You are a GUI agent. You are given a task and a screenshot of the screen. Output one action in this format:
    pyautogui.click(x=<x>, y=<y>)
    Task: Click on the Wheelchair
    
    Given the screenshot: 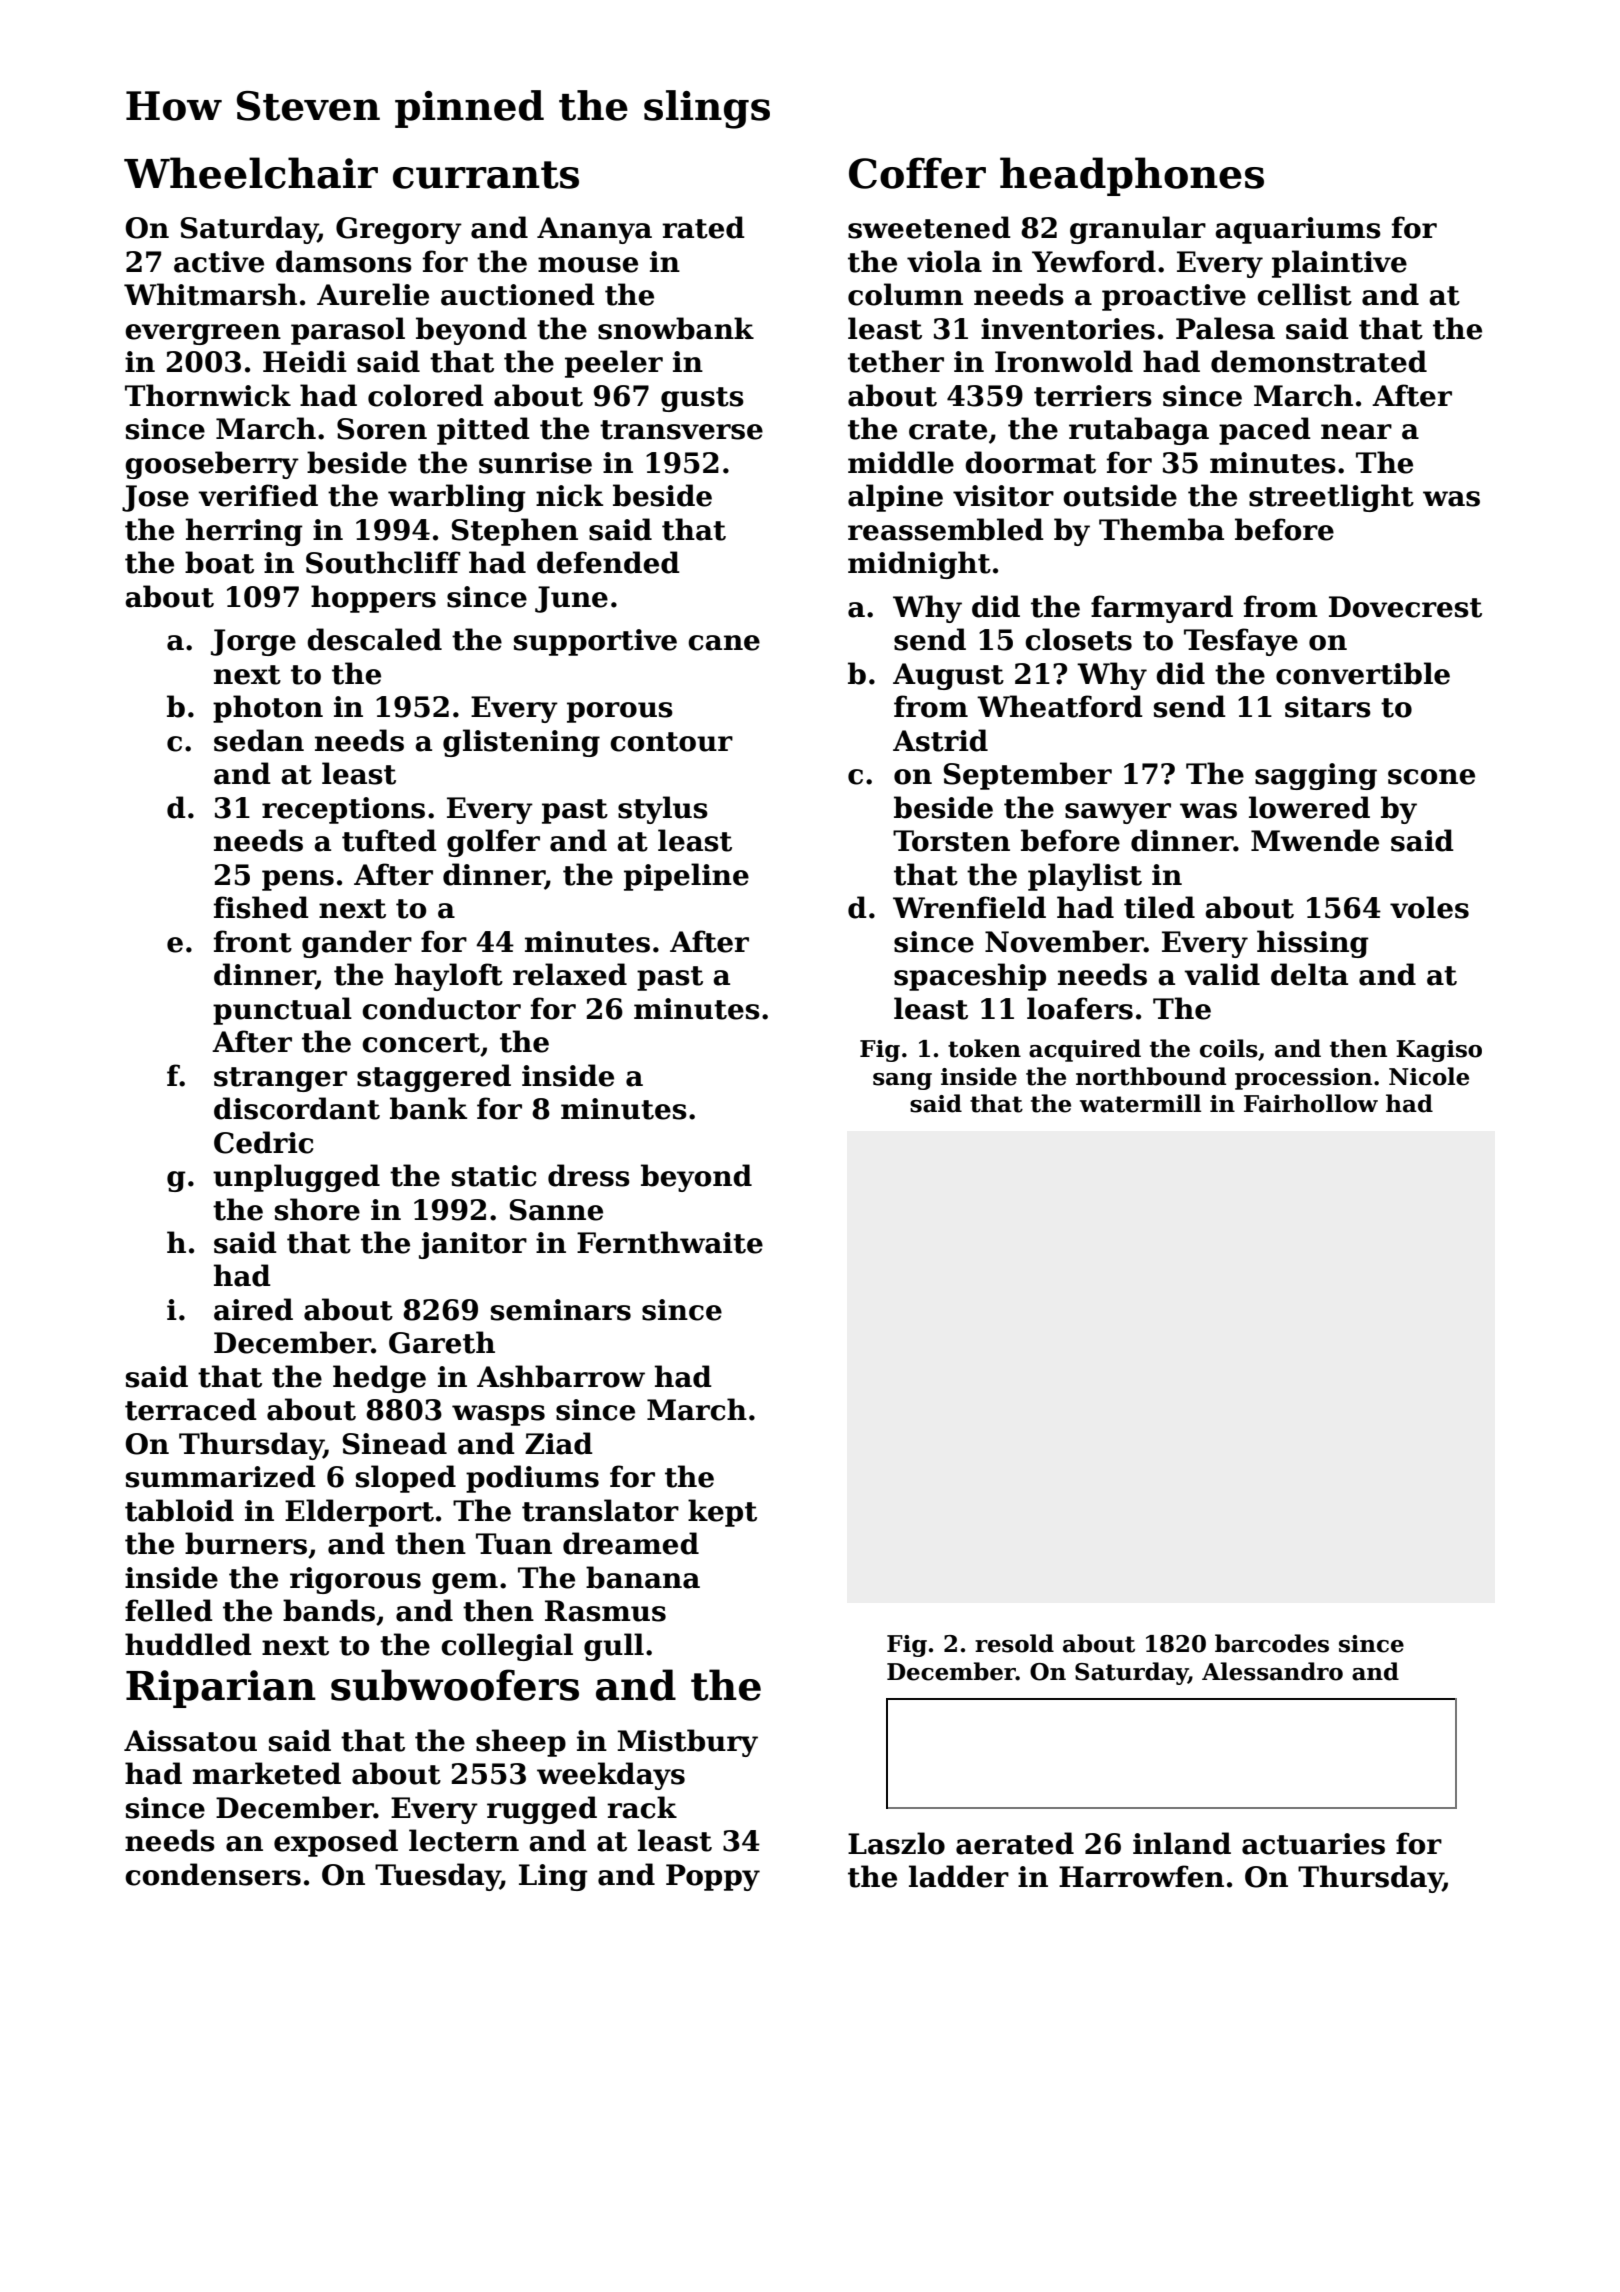 What is the action you would take?
    pyautogui.click(x=251, y=173)
